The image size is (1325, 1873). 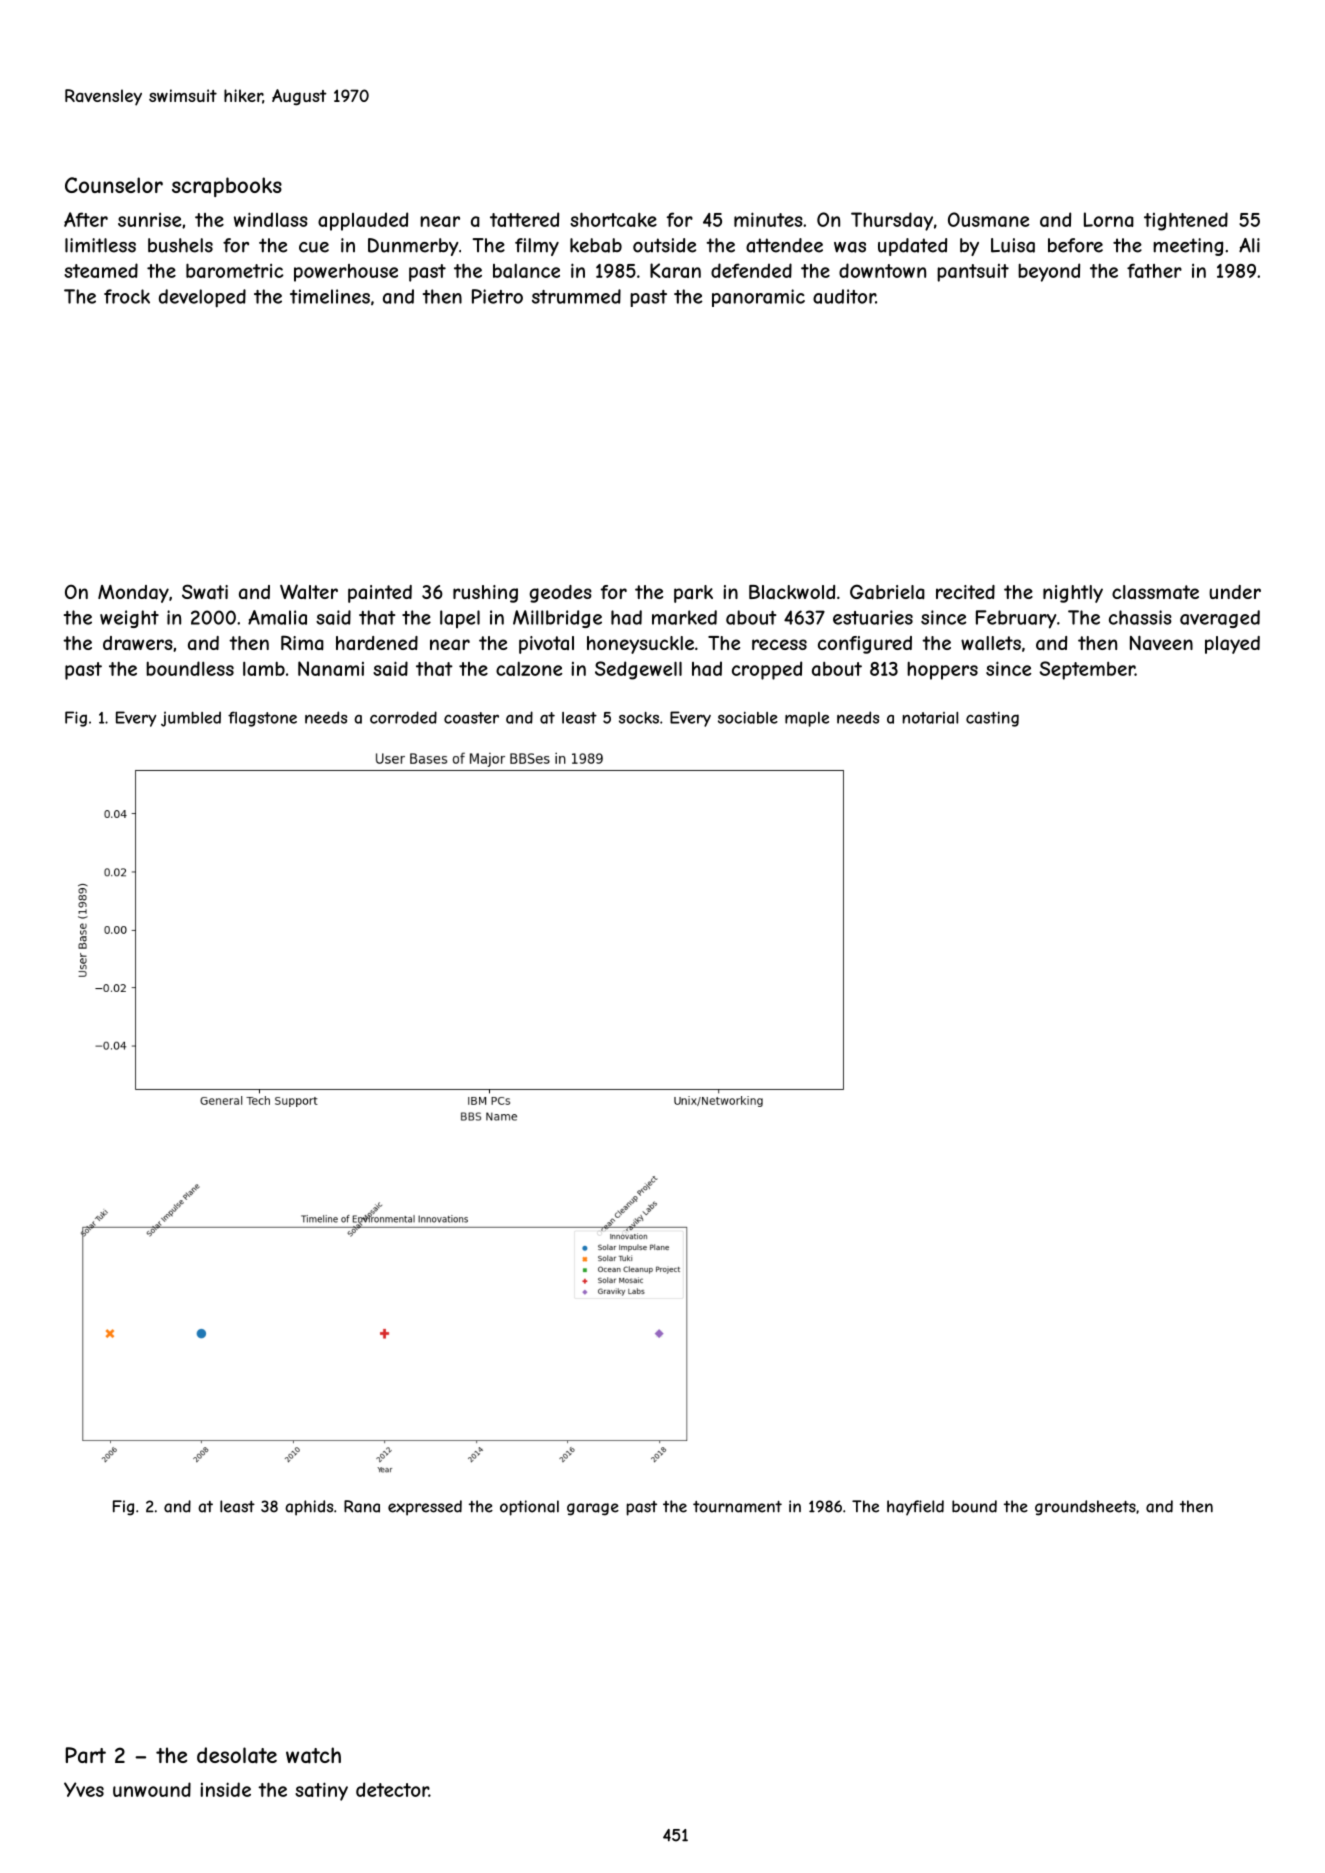 What do you see at coordinates (529, 1508) in the page?
I see `optional` at bounding box center [529, 1508].
